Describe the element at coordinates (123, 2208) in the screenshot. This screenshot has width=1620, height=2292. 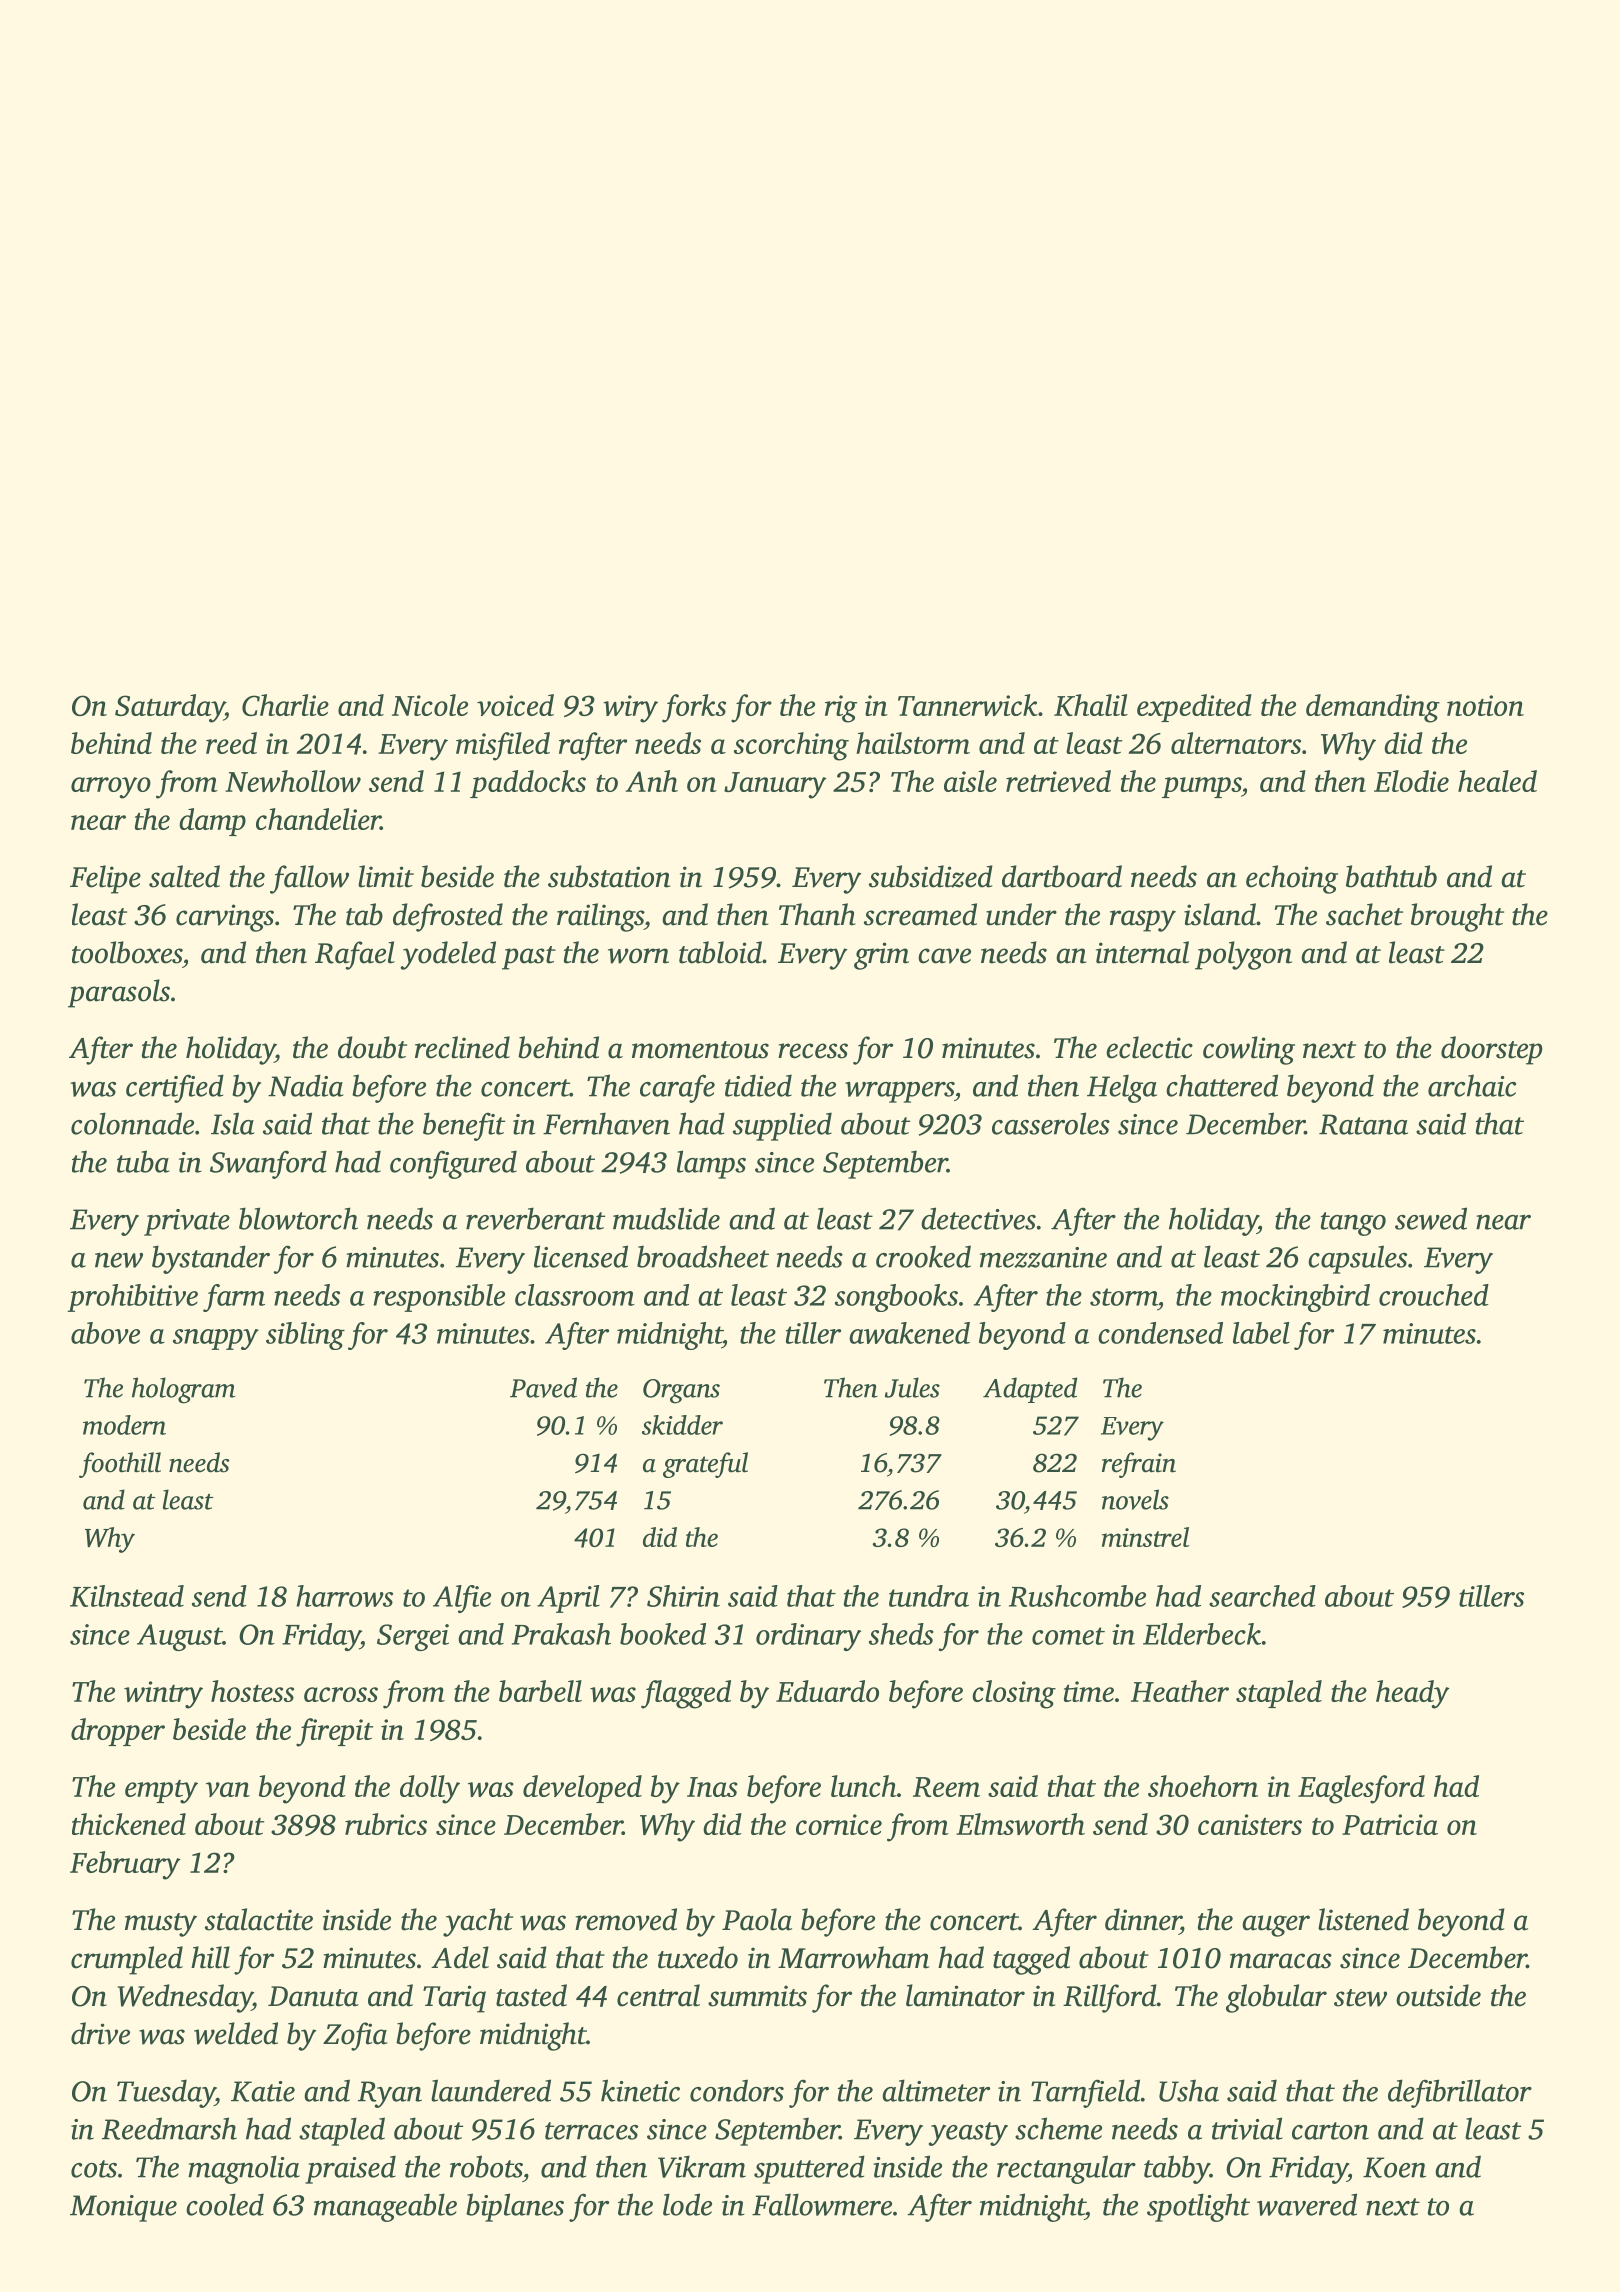
I see `Monique` at that location.
